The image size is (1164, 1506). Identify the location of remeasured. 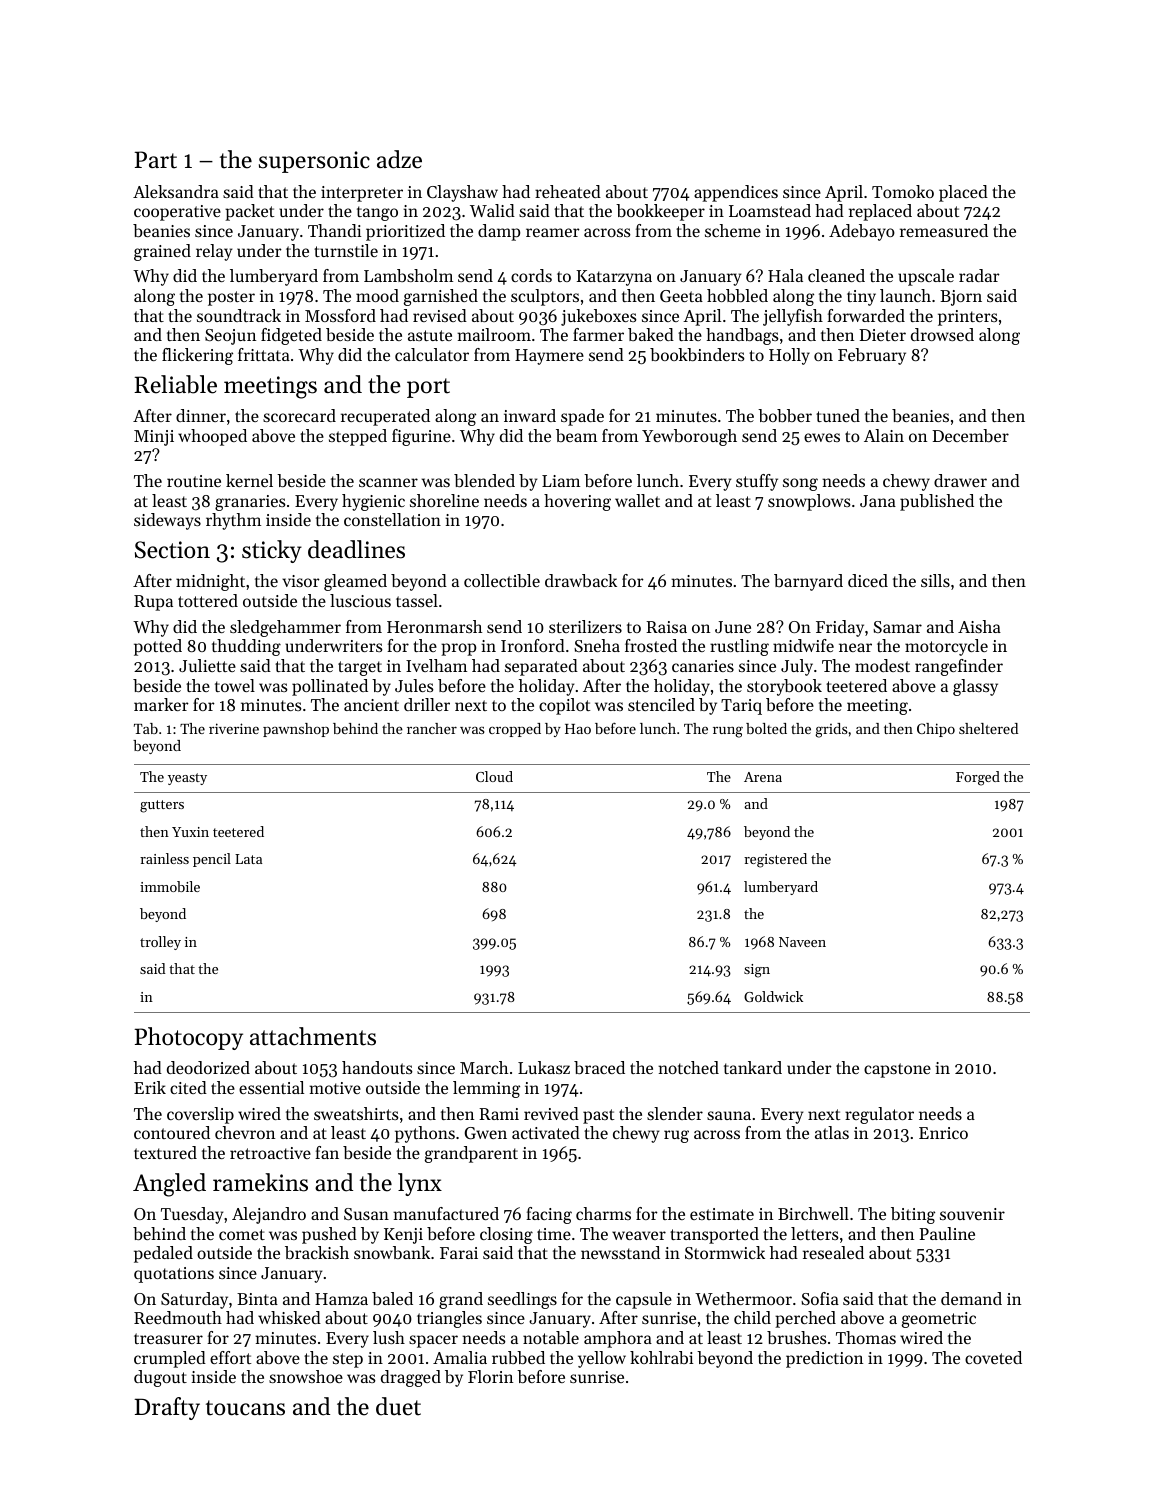
(944, 230).
